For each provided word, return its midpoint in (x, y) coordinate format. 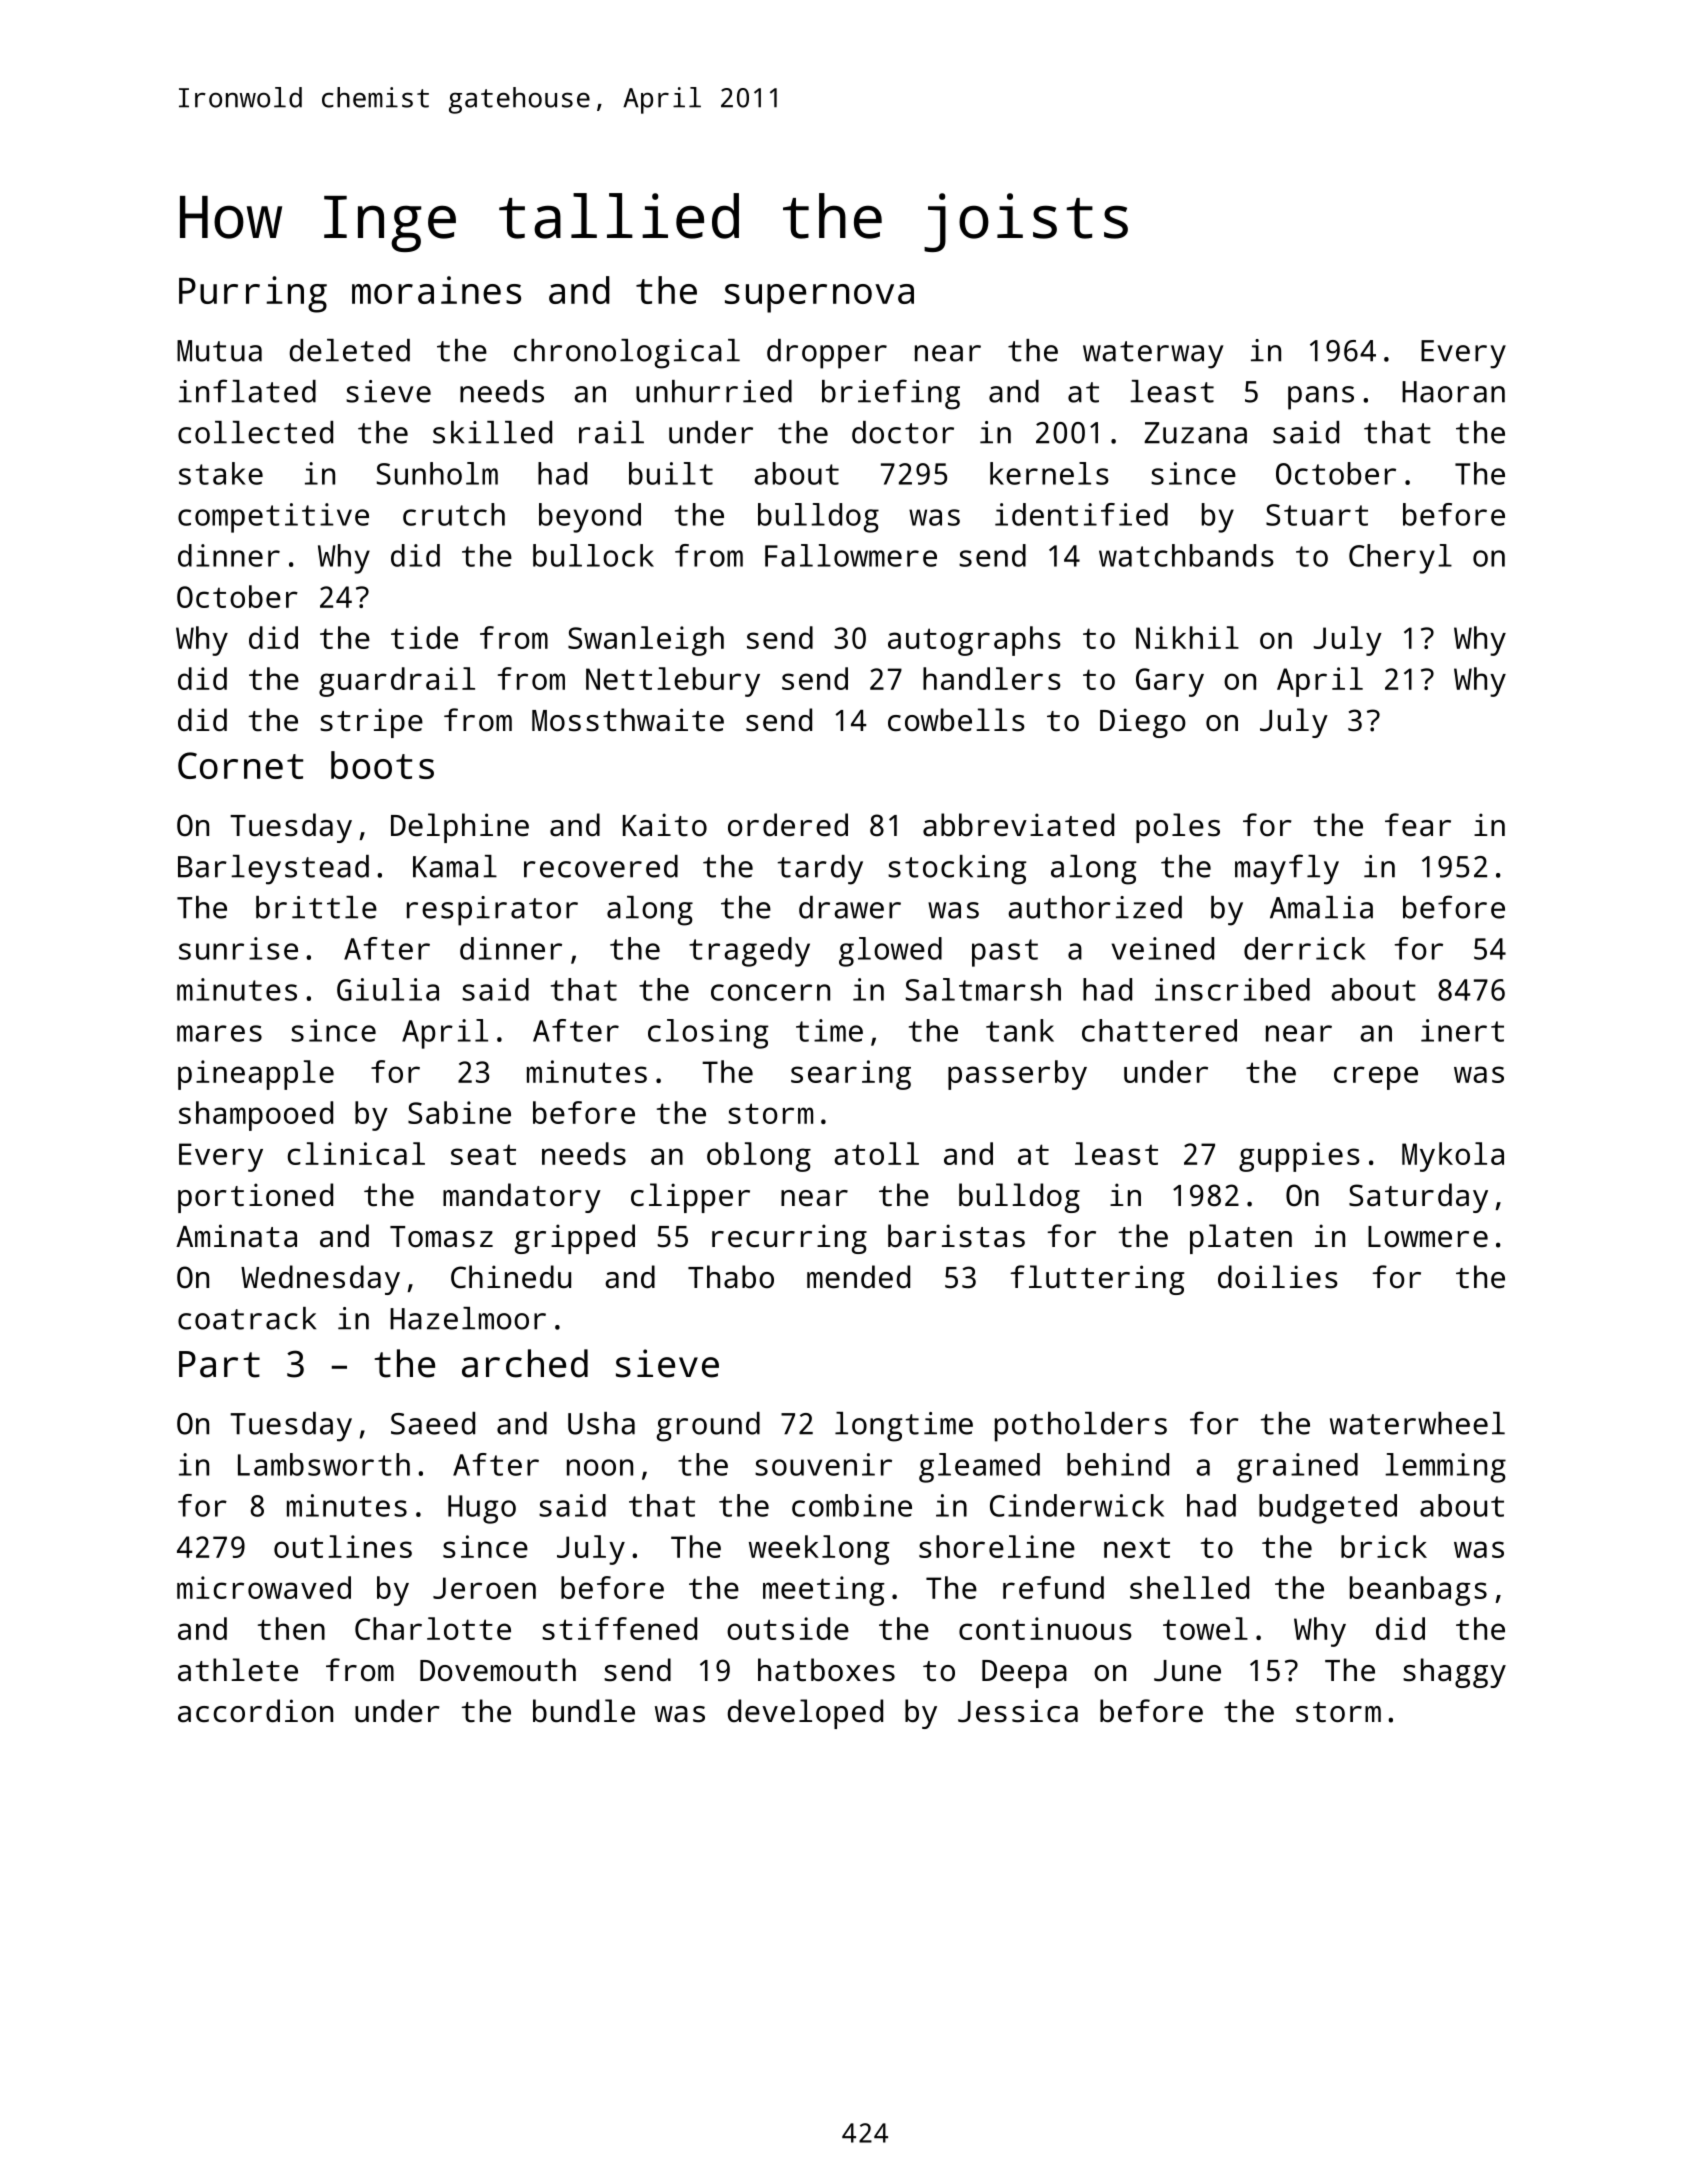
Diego (1143, 723)
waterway (1153, 355)
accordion (255, 1711)
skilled (492, 432)
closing (708, 1034)
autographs (974, 641)
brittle (316, 907)
